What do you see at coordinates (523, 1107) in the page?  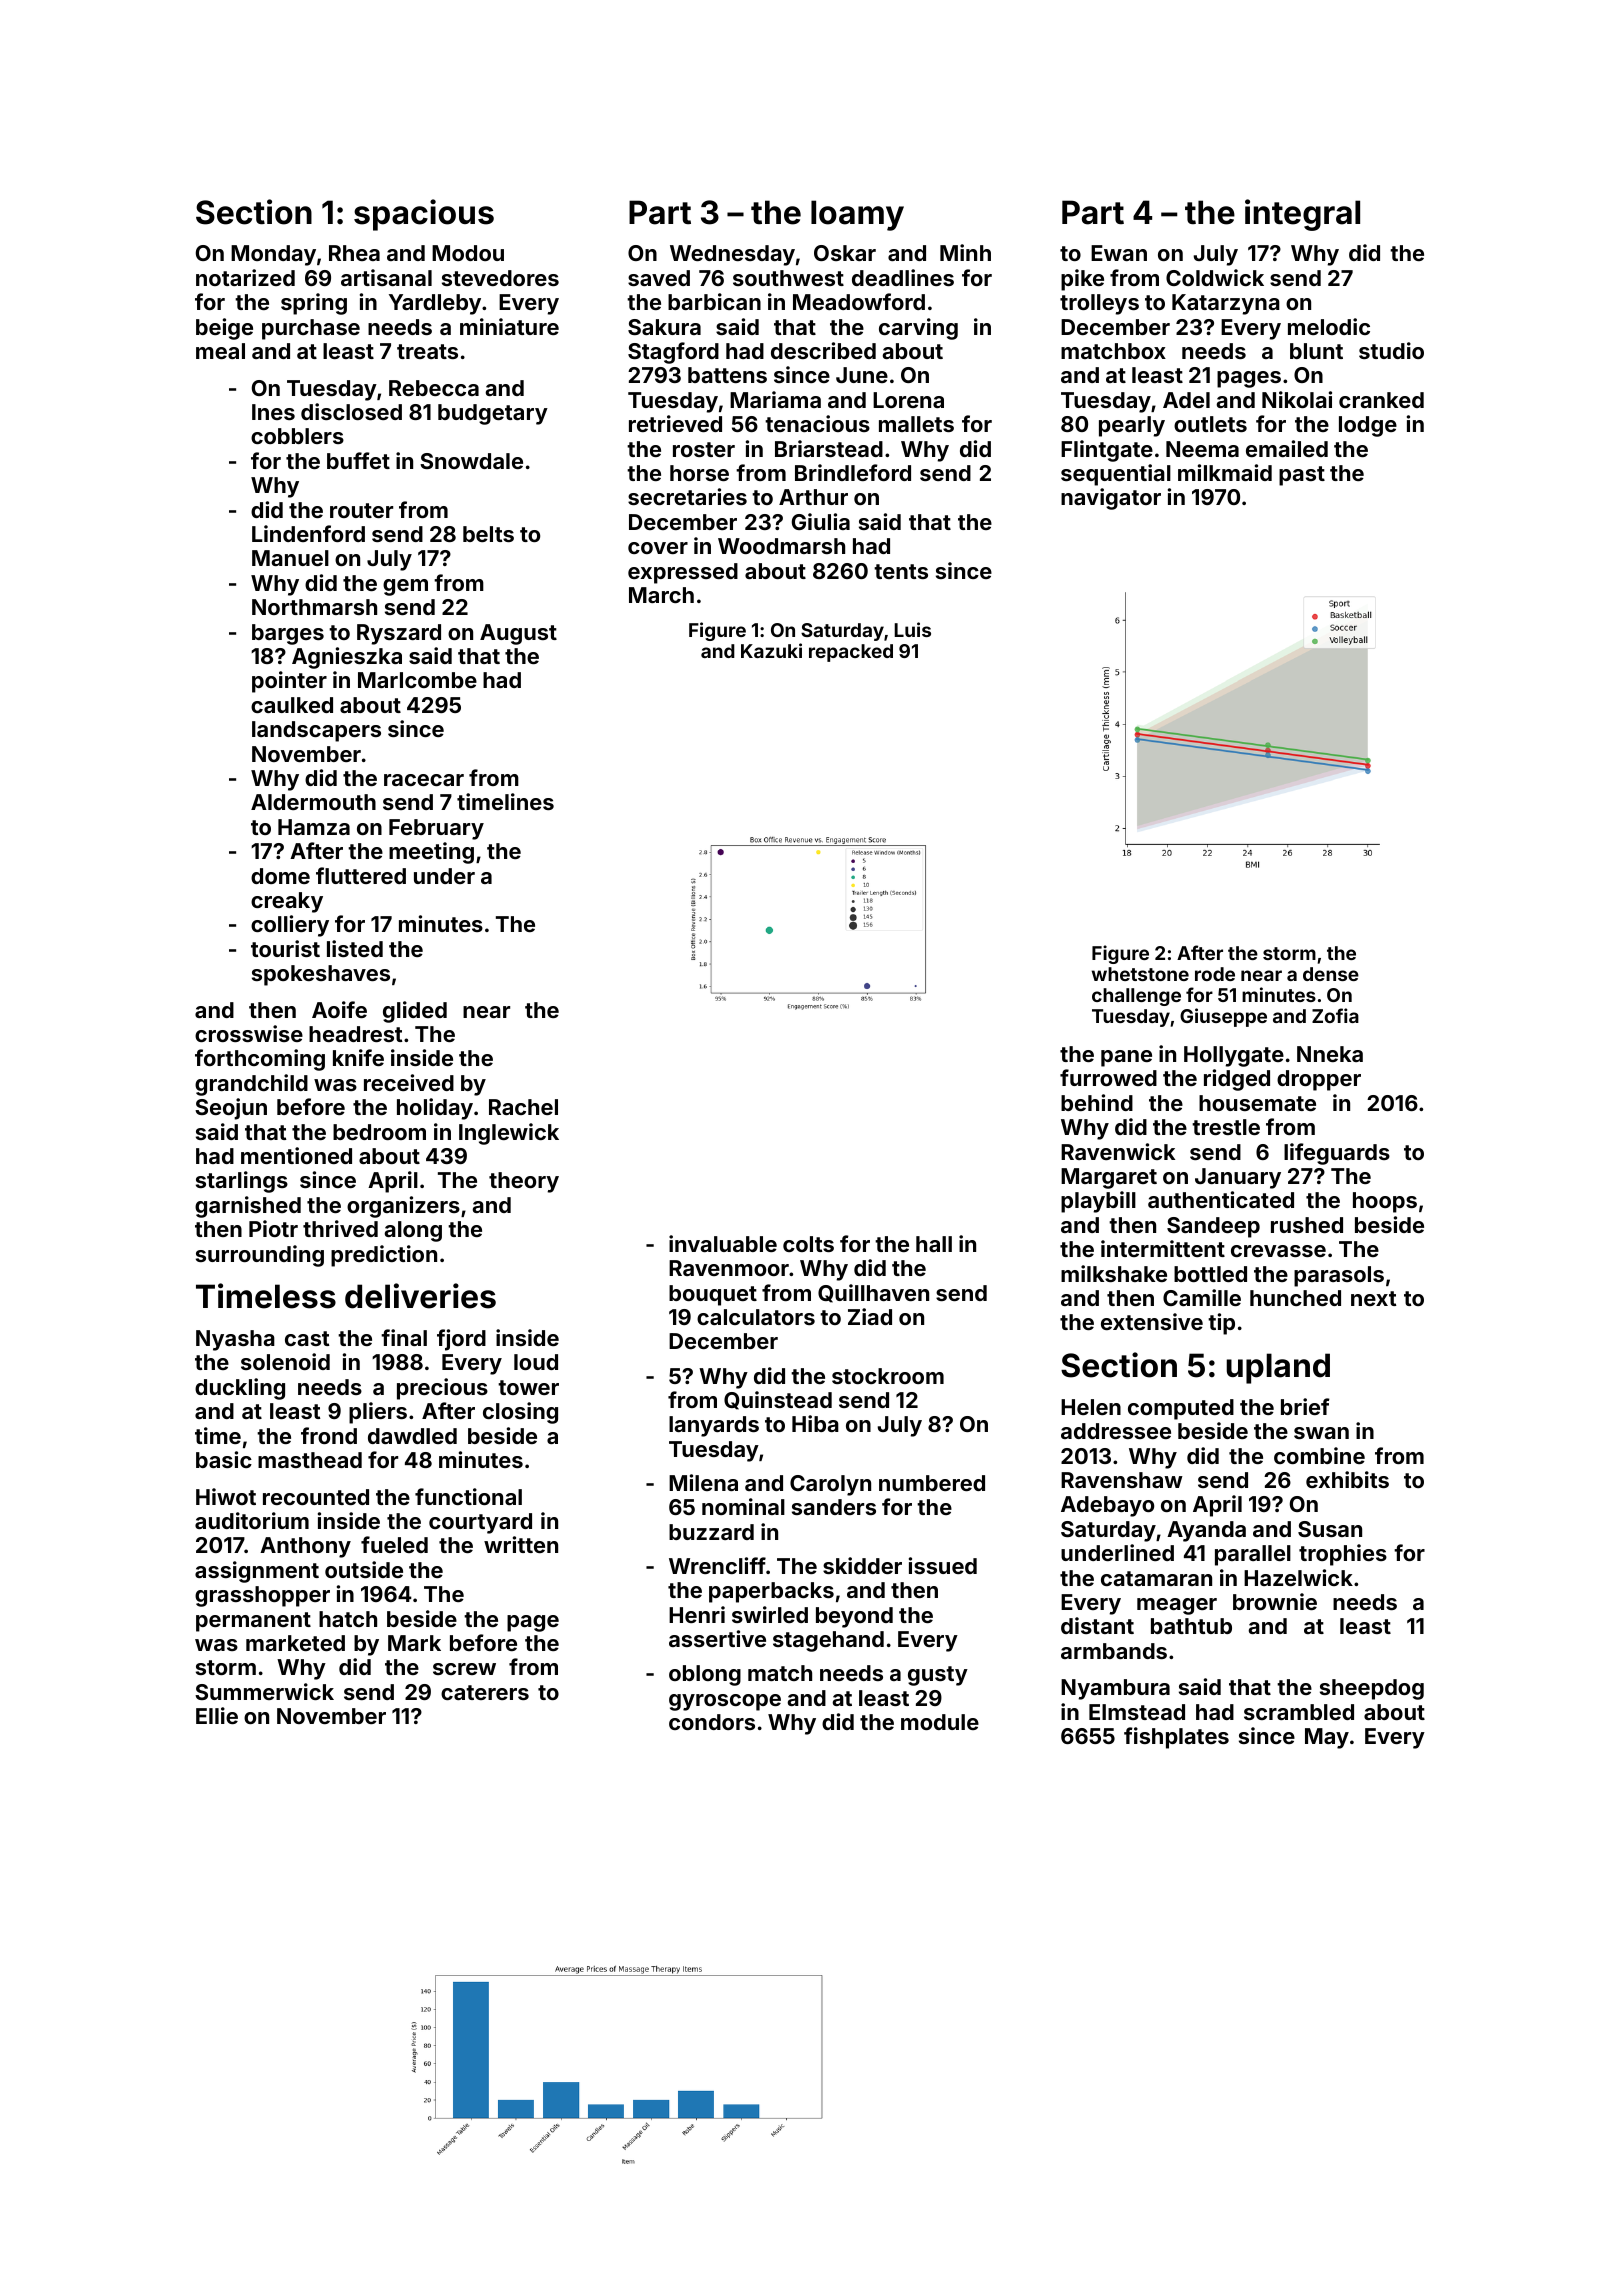 I see `Rachel` at bounding box center [523, 1107].
